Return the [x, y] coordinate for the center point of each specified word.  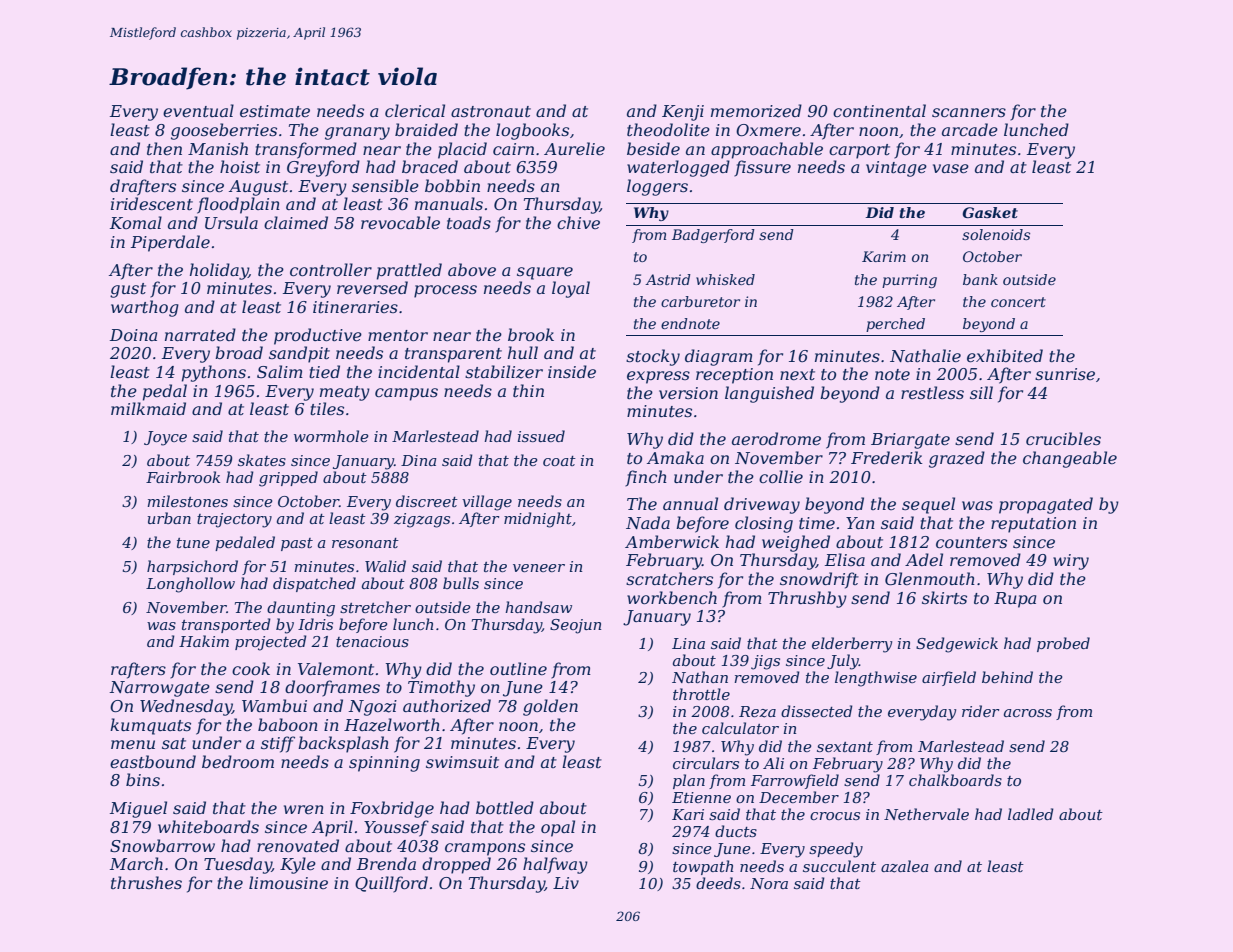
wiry [1071, 562]
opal [558, 828]
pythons [214, 373]
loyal [571, 289]
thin [528, 390]
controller [331, 269]
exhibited [1005, 355]
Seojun [575, 626]
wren [304, 809]
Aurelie [574, 148]
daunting [301, 609]
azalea [905, 866]
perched [895, 325]
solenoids [996, 234]
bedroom [238, 761]
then [164, 148]
